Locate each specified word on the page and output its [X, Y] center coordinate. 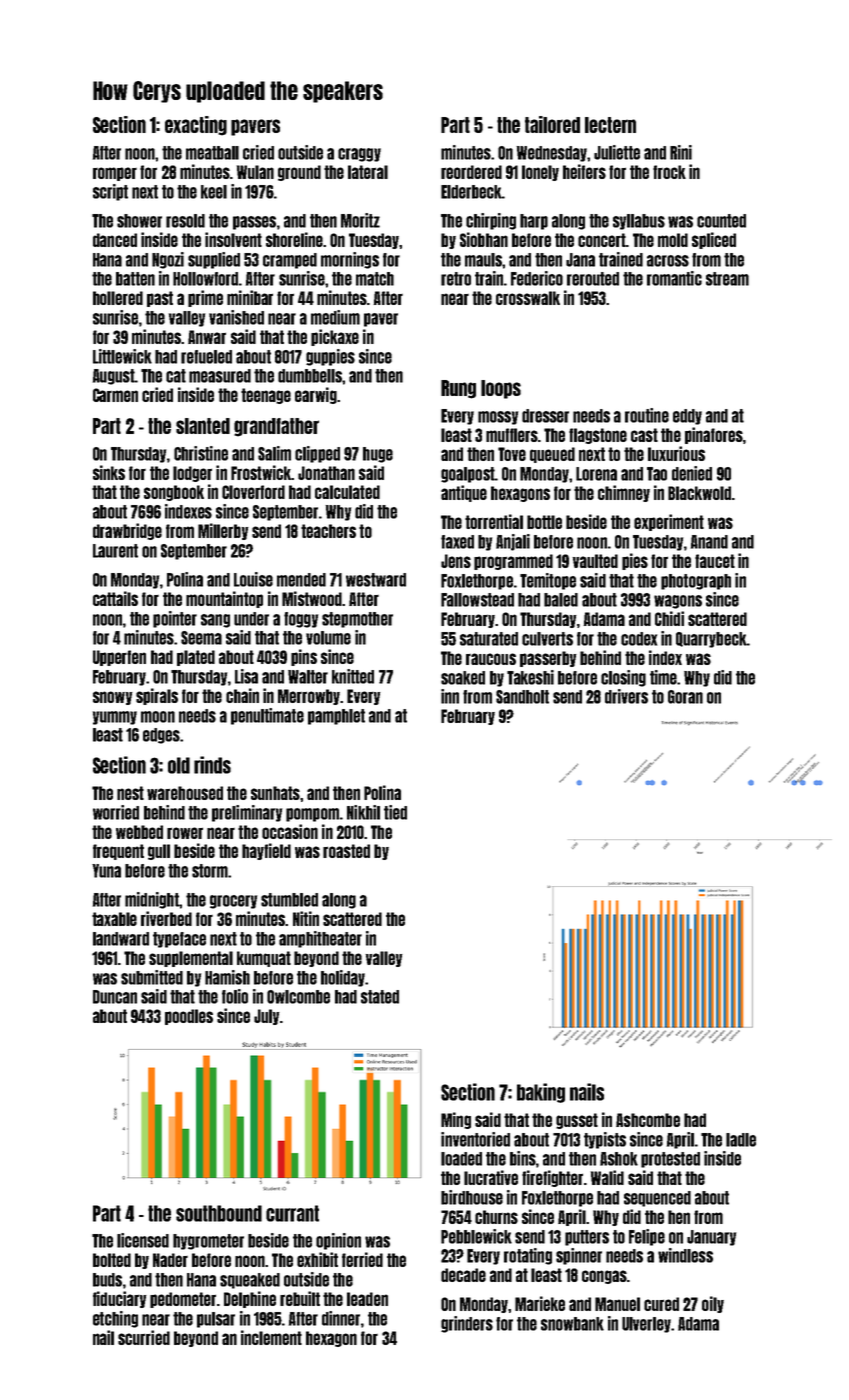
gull [159, 852]
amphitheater [320, 939]
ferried [362, 1259]
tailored [552, 124]
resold [185, 221]
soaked [463, 678]
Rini [681, 152]
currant [292, 1213]
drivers [626, 696]
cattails [115, 598]
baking [541, 1093]
